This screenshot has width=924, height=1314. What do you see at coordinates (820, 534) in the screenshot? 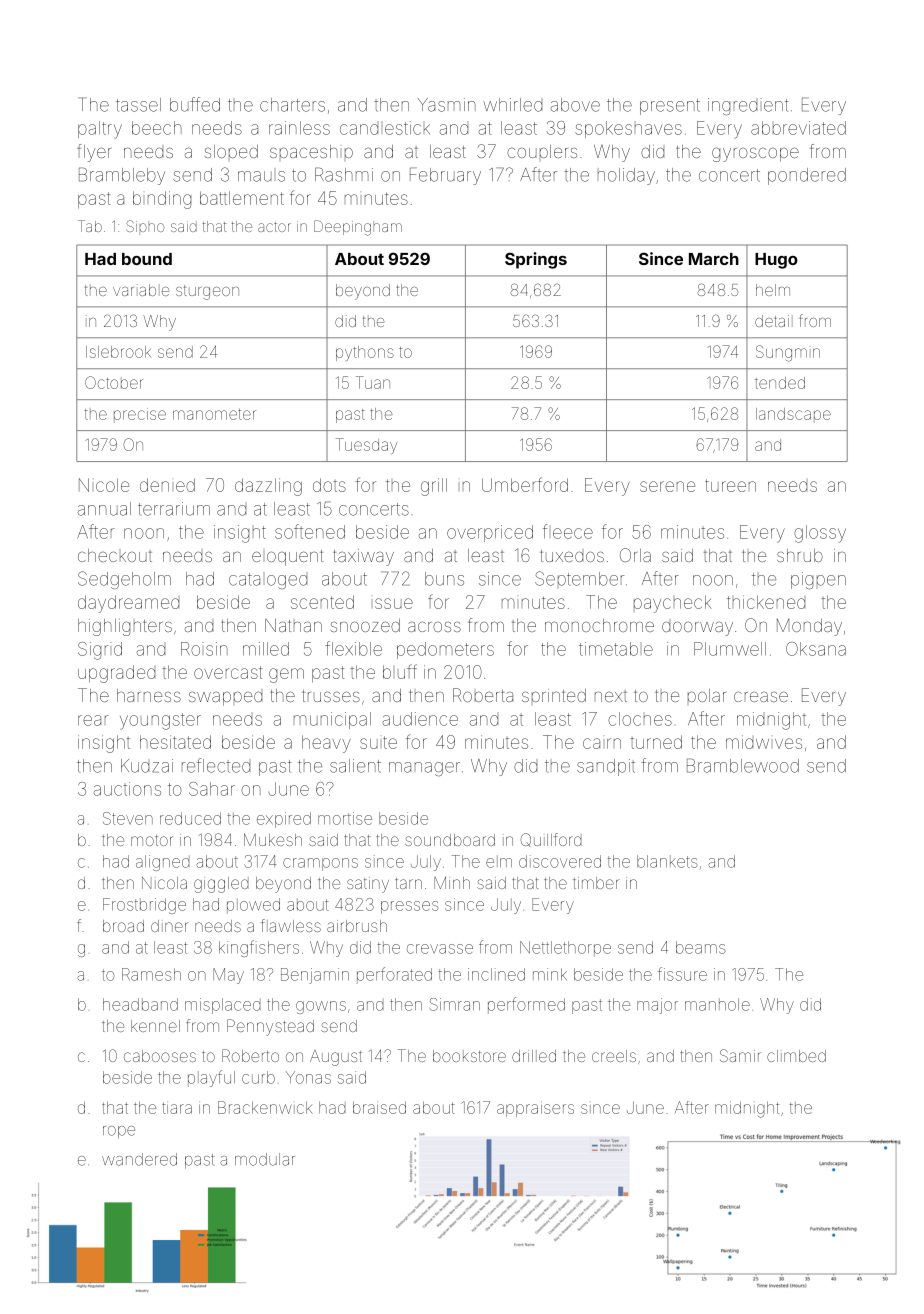
I see `glossy` at bounding box center [820, 534].
